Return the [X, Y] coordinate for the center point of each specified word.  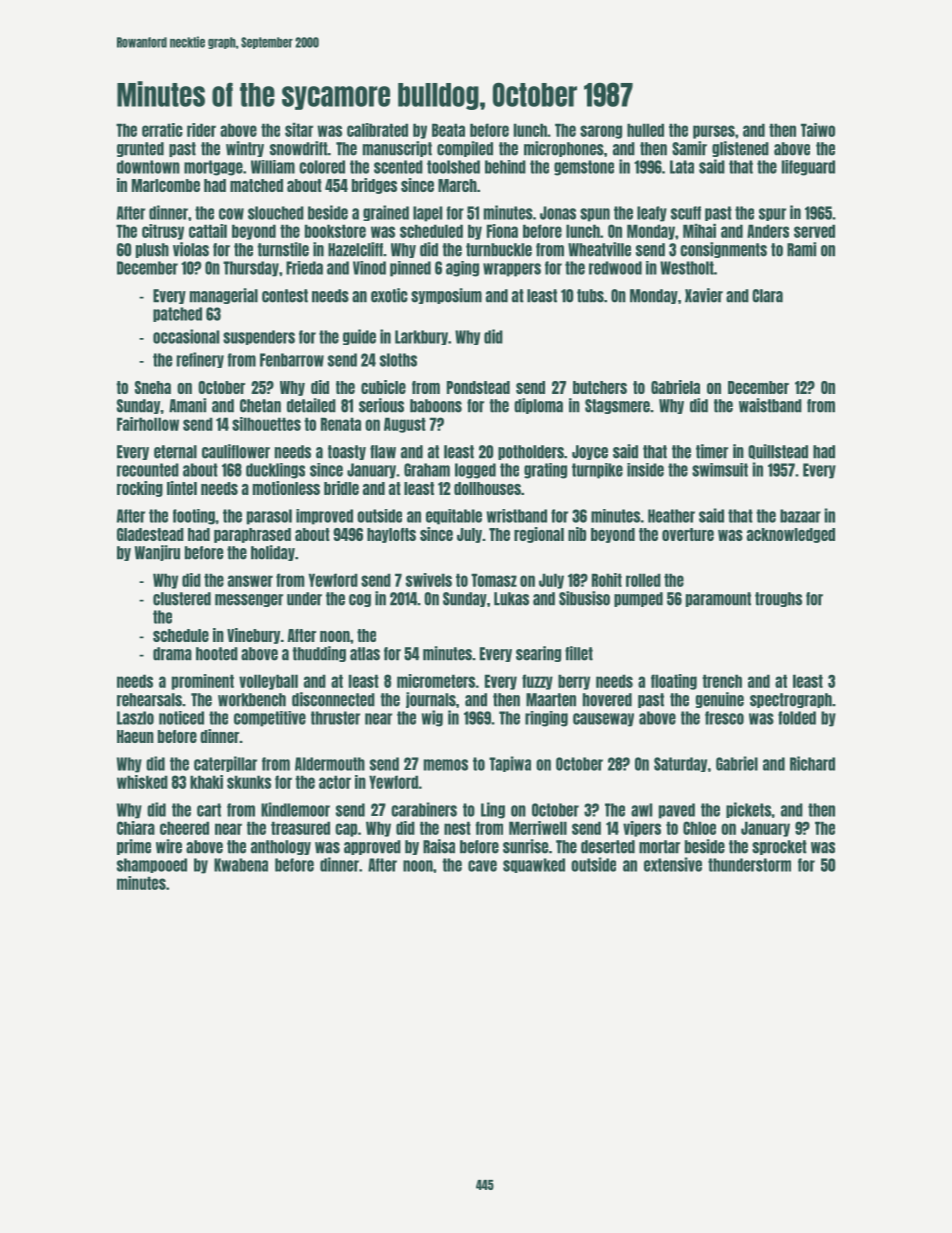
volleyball [268, 682]
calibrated [377, 130]
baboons [436, 406]
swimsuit [720, 470]
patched [177, 314]
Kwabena [241, 865]
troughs [778, 599]
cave [482, 866]
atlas [365, 654]
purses [714, 132]
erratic [162, 130]
